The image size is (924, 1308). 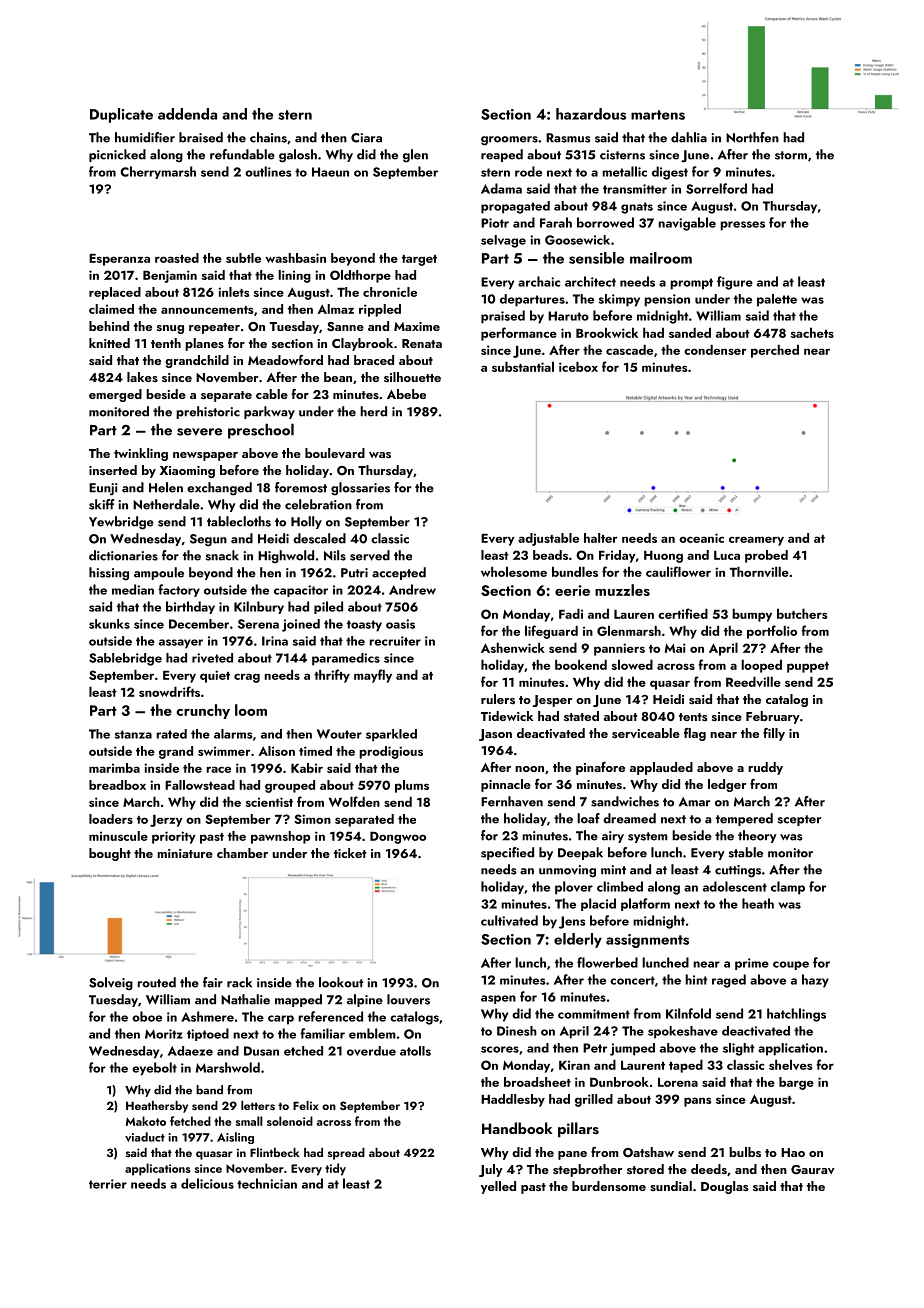 I want to click on miniature, so click(x=185, y=853).
